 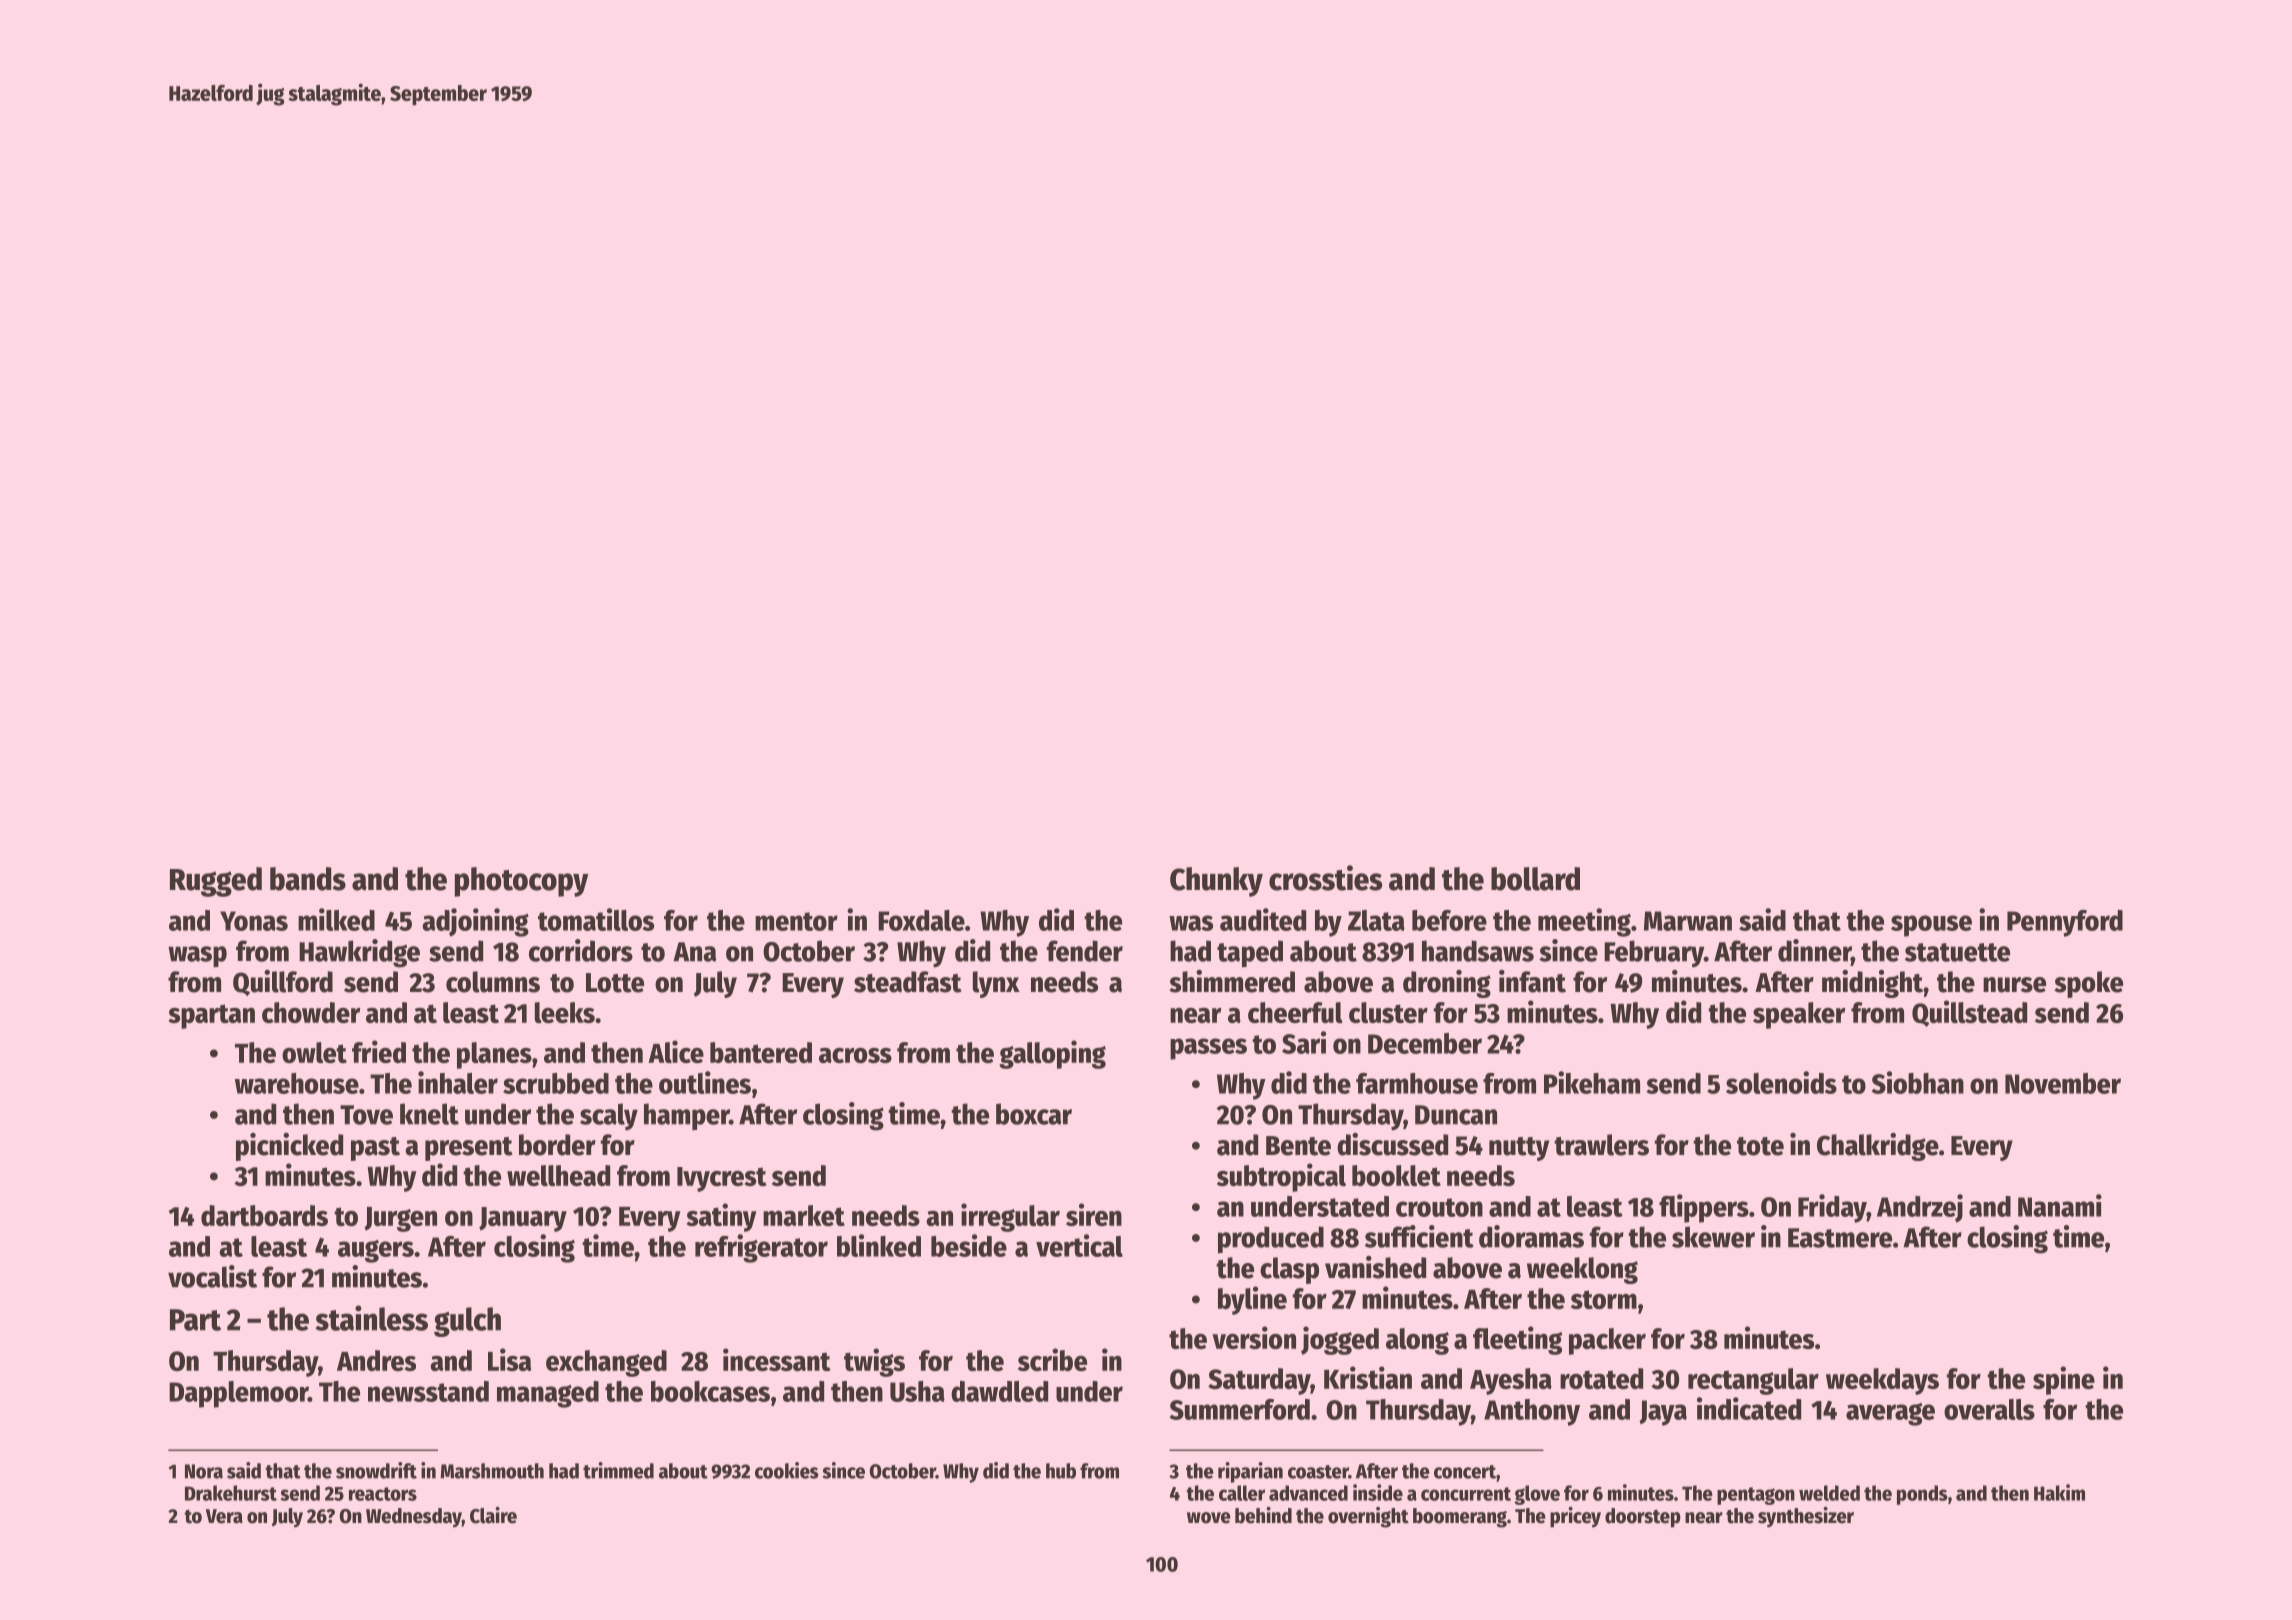 What do you see at coordinates (238, 1394) in the screenshot?
I see `Dapplemoor` at bounding box center [238, 1394].
